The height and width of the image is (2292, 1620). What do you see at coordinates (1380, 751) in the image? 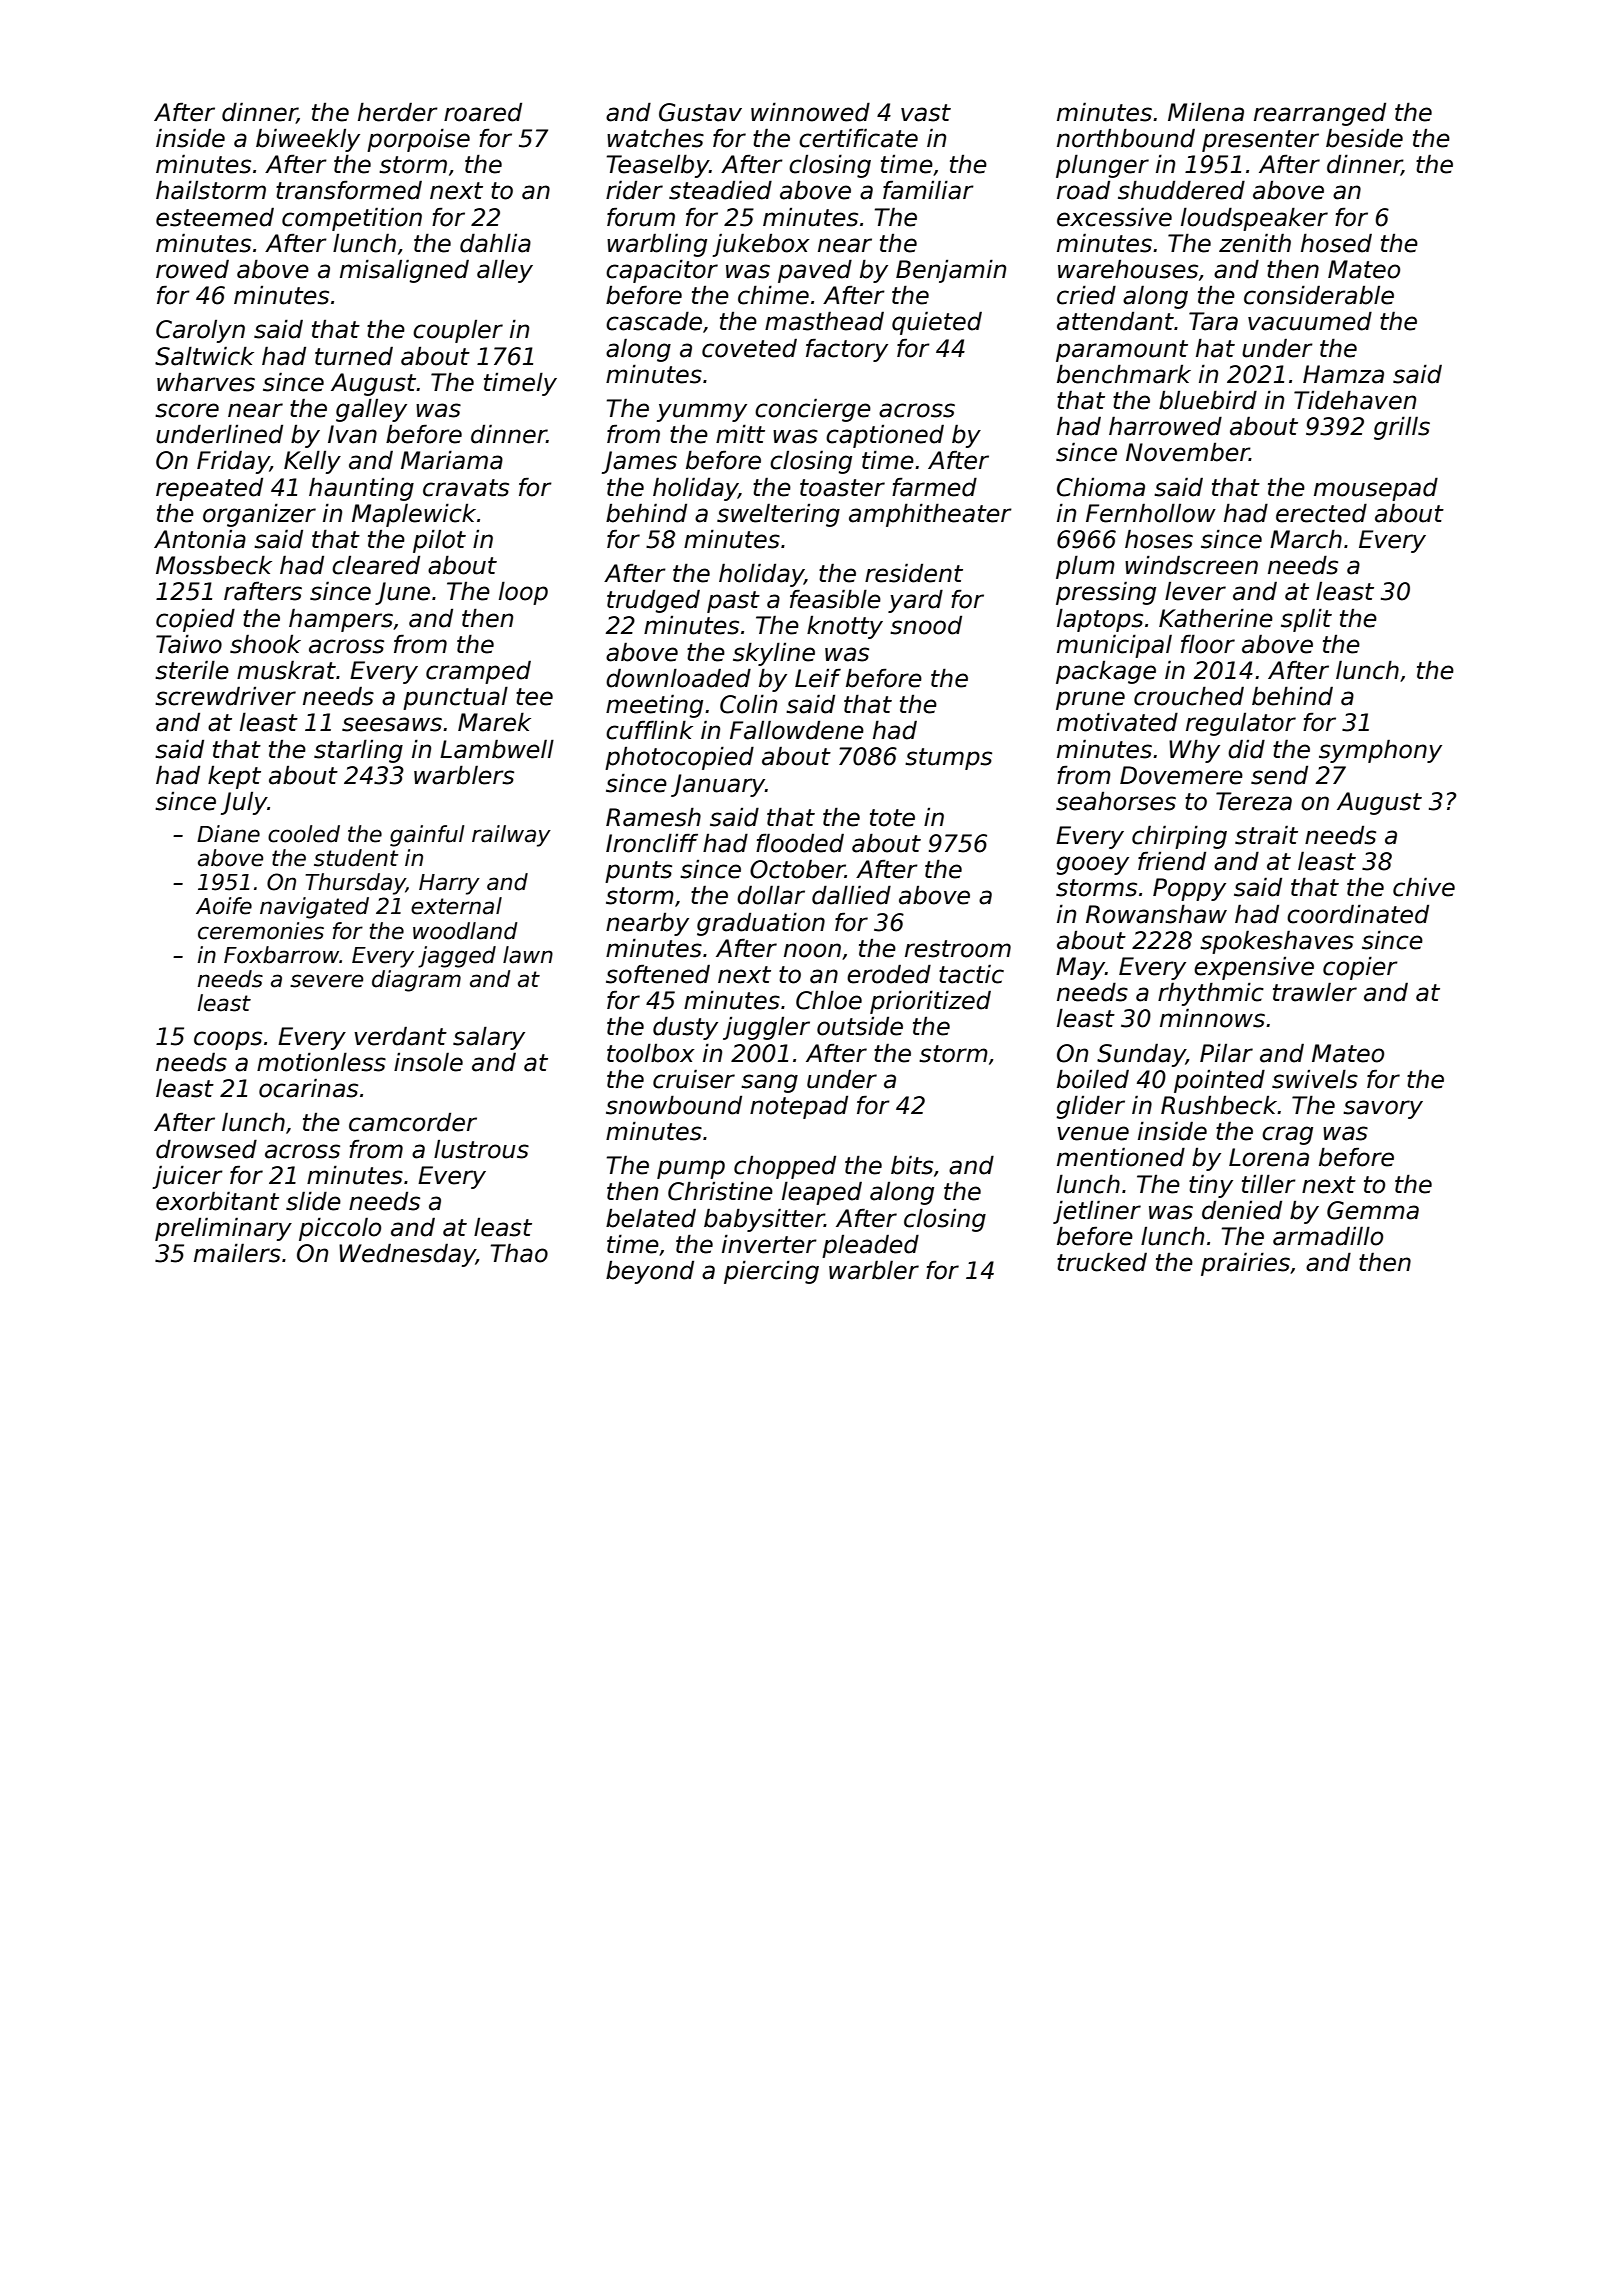
I see `symphony` at bounding box center [1380, 751].
